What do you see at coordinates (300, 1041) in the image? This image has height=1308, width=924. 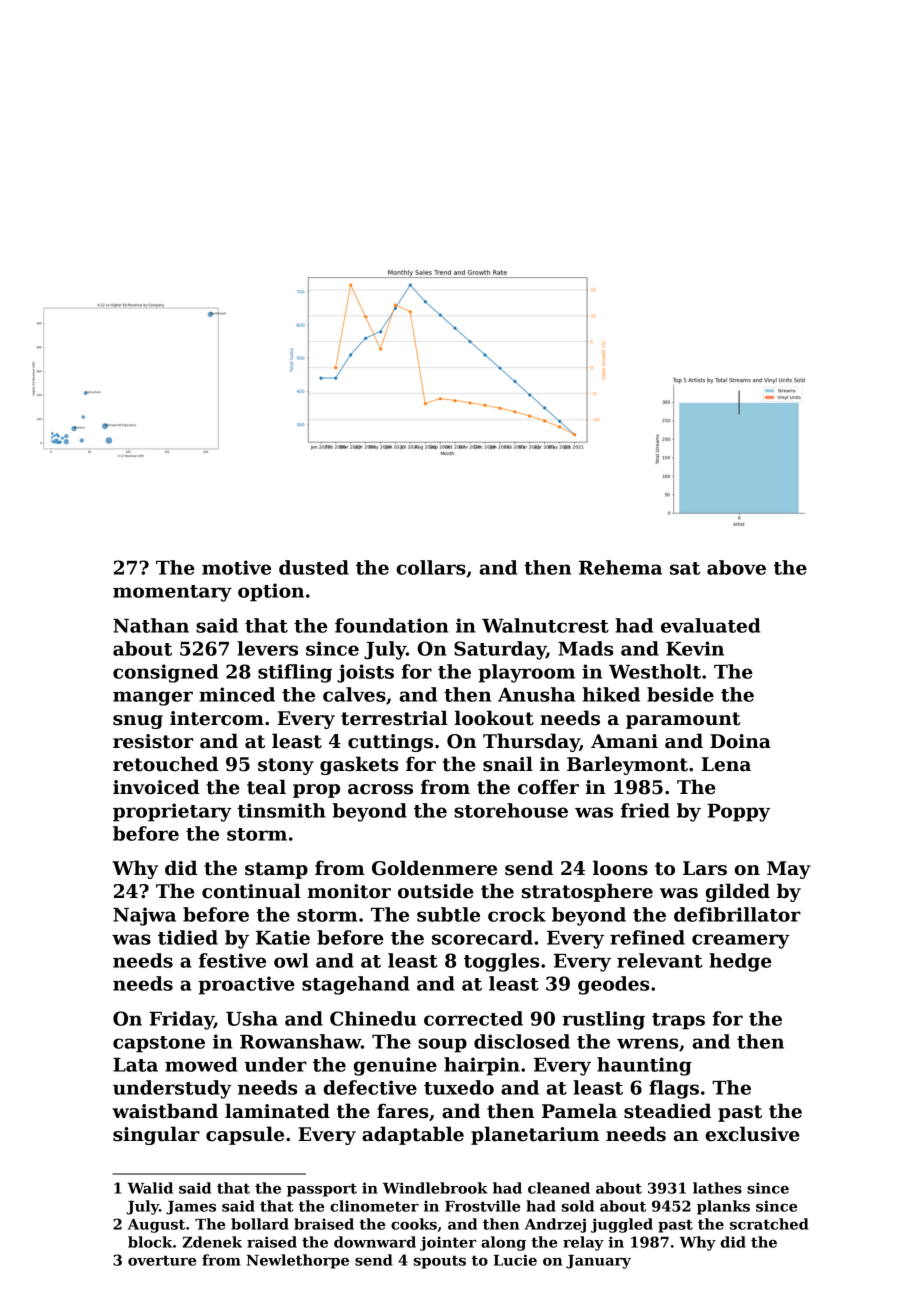 I see `Rowanshaw` at bounding box center [300, 1041].
